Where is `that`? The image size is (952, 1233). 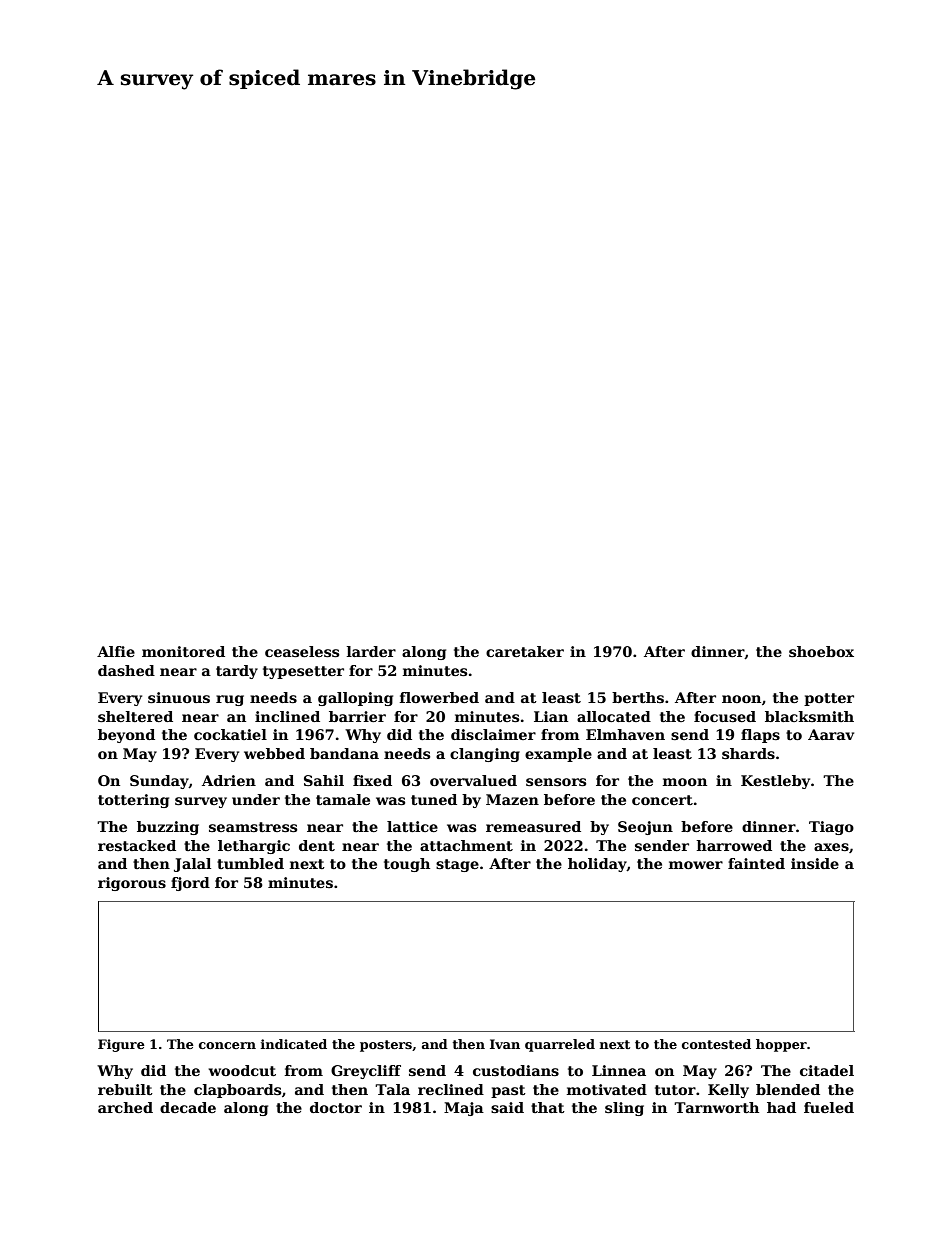
that is located at coordinates (548, 1107).
